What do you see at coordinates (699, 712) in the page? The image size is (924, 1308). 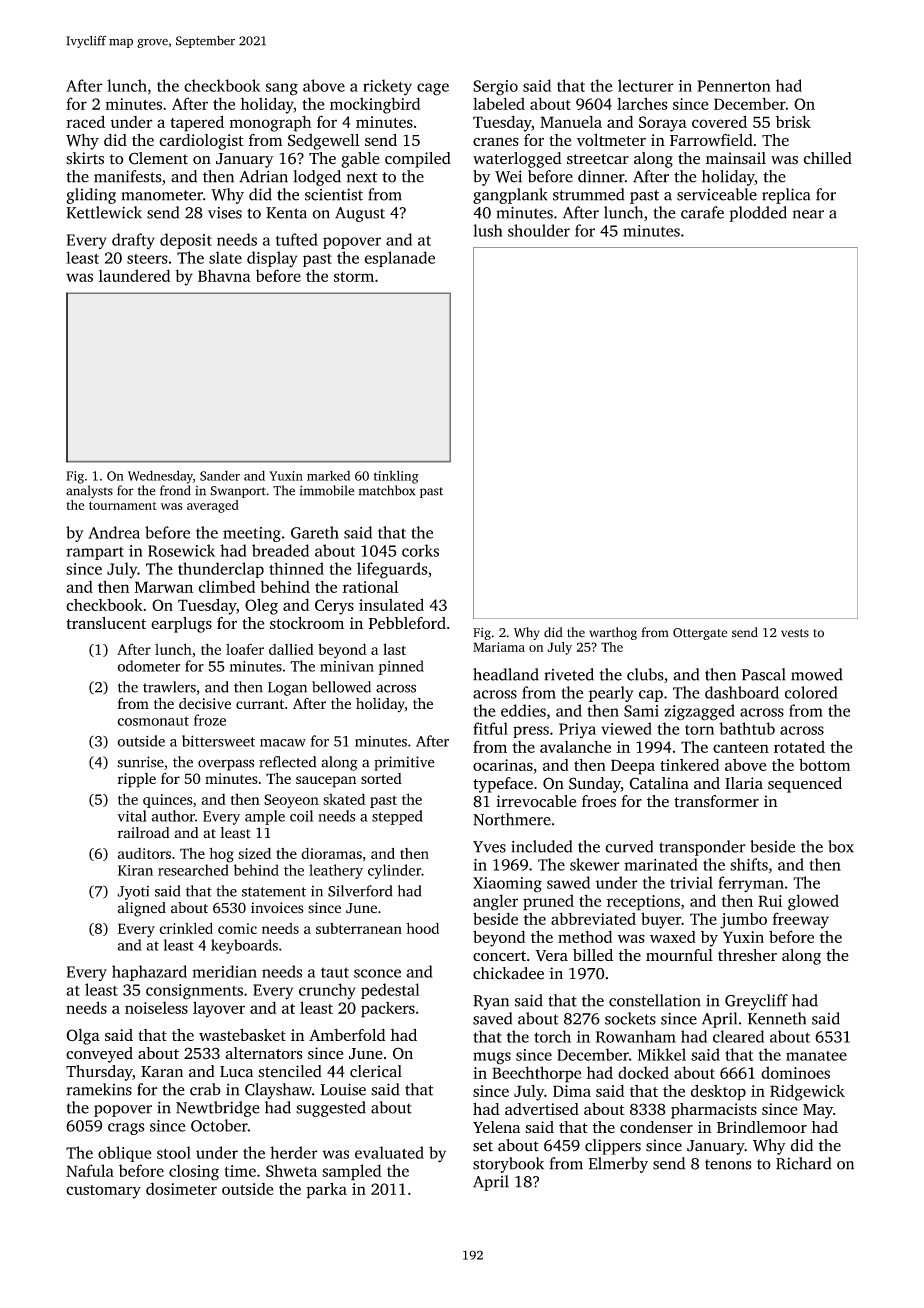 I see `zigzagged` at bounding box center [699, 712].
